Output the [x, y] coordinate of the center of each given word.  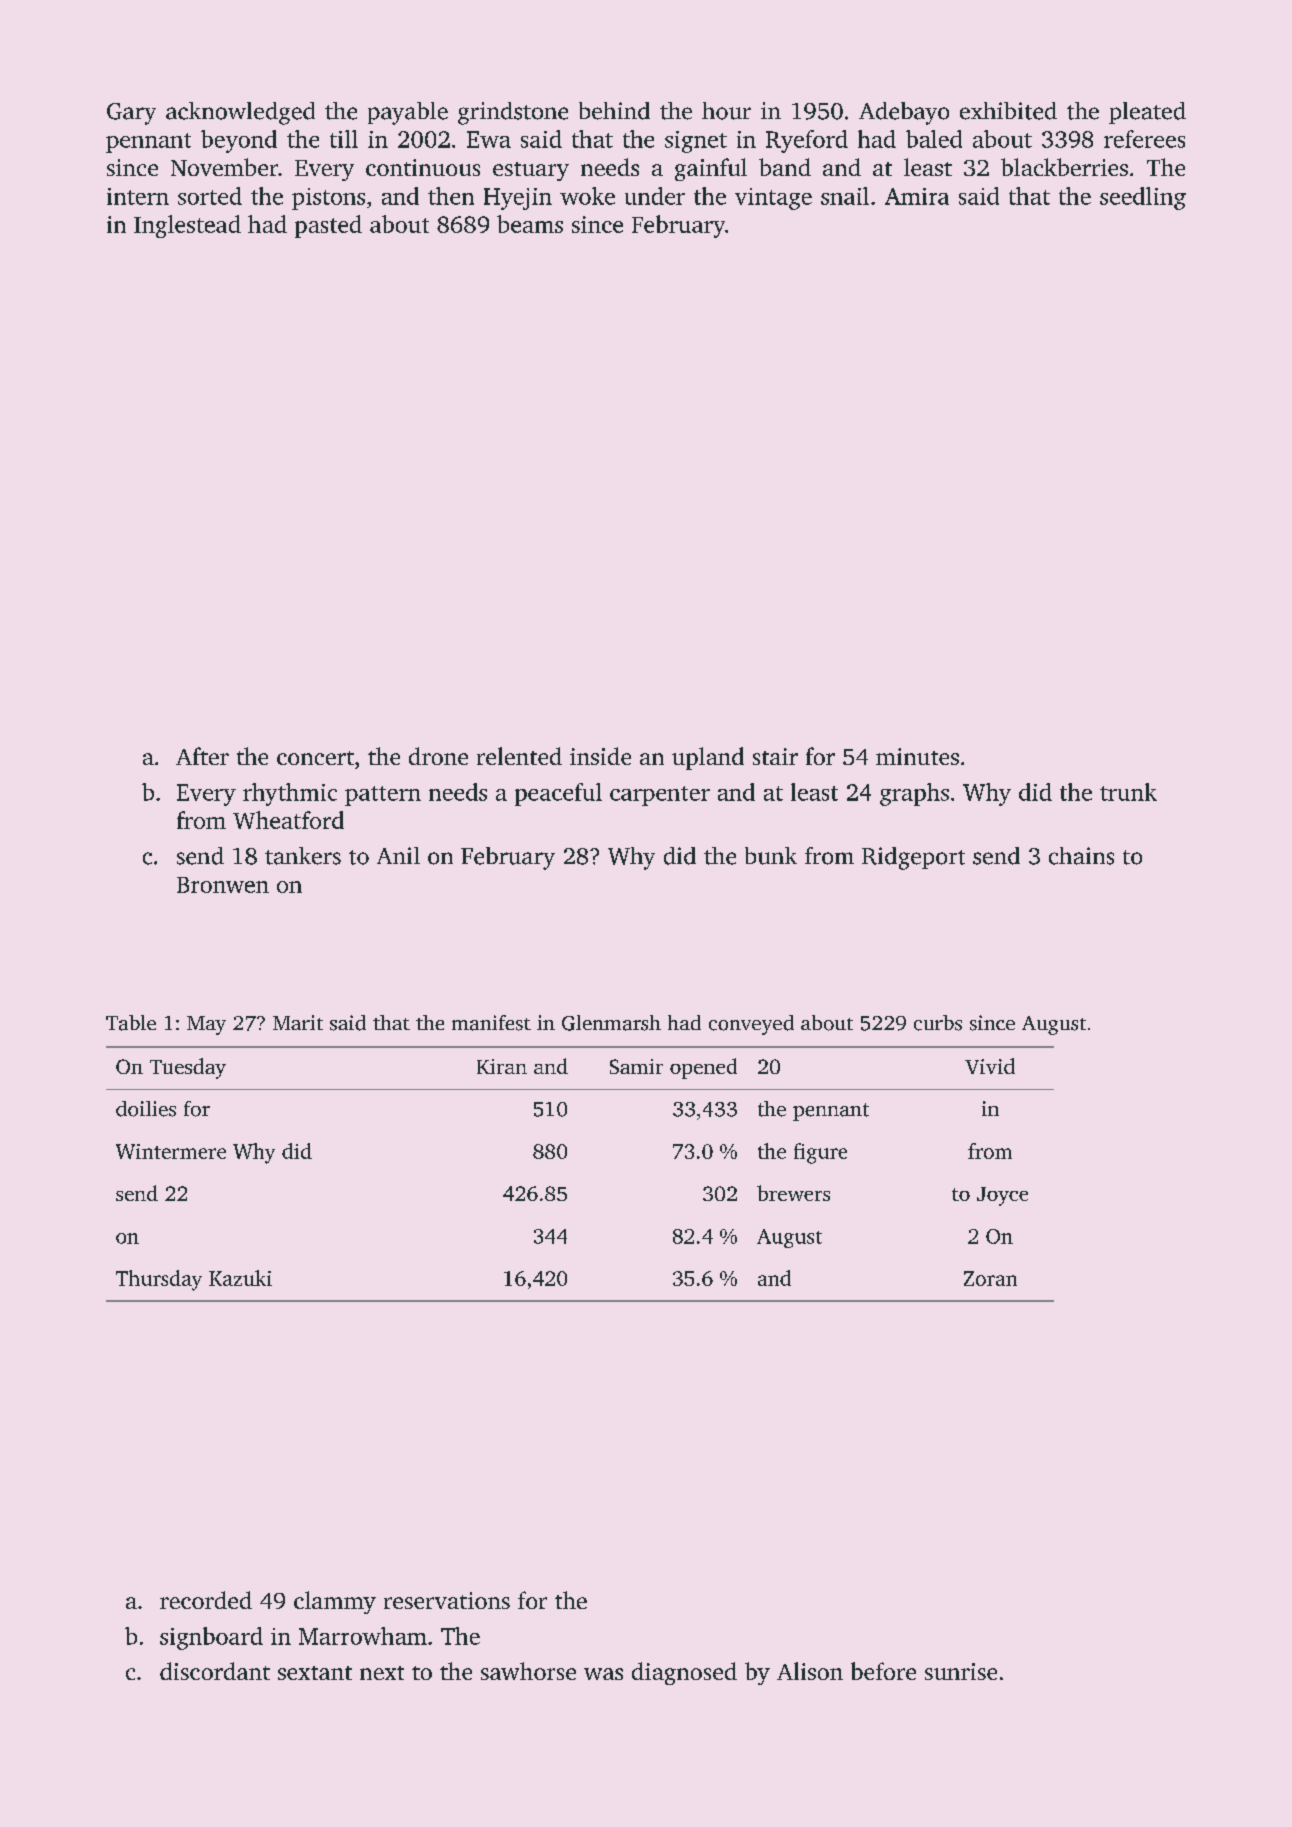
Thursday [159, 1280]
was [603, 1674]
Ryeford [807, 141]
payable [408, 113]
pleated [1147, 113]
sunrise [961, 1671]
